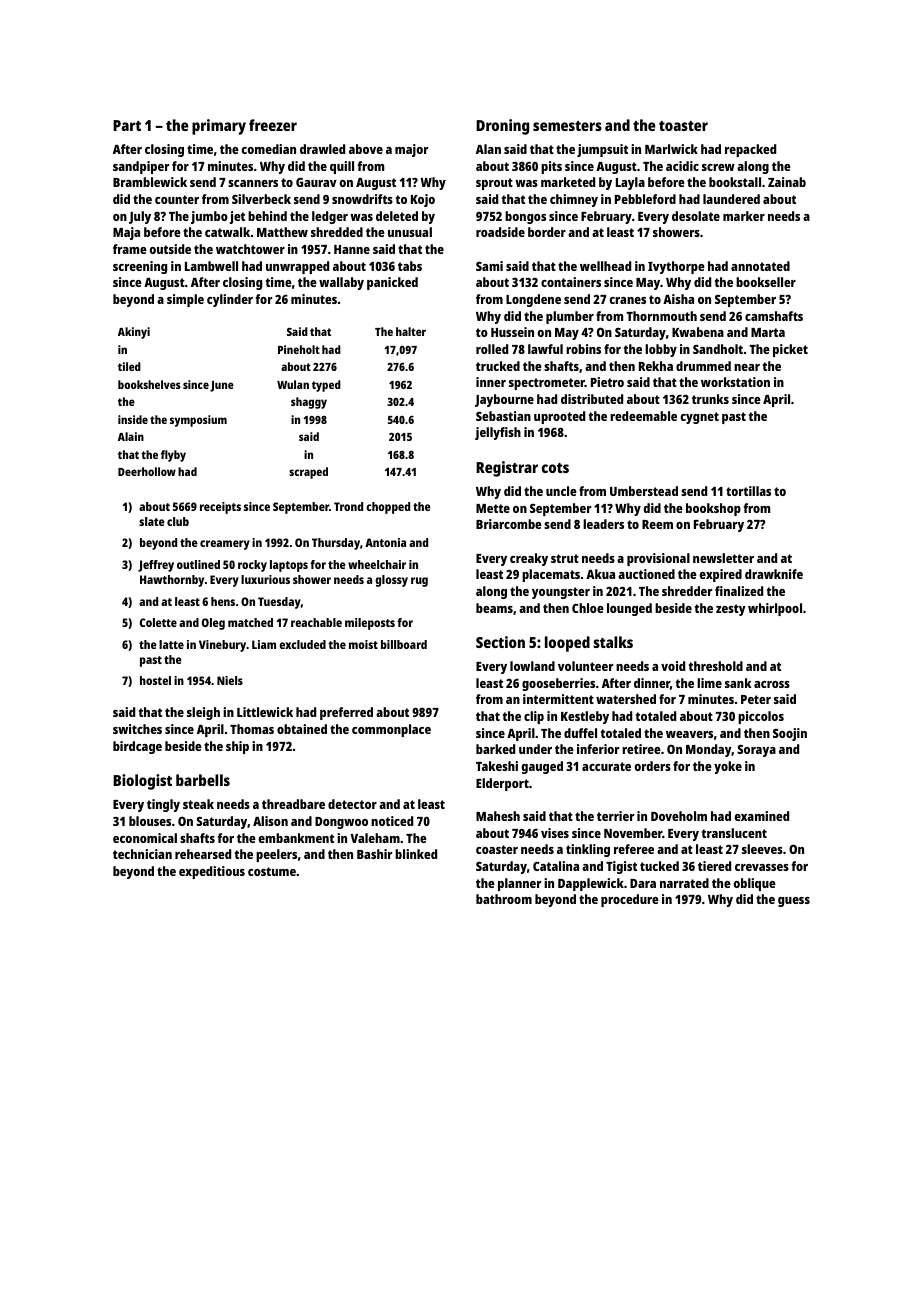  Describe the element at coordinates (127, 125) in the image. I see `Part` at that location.
